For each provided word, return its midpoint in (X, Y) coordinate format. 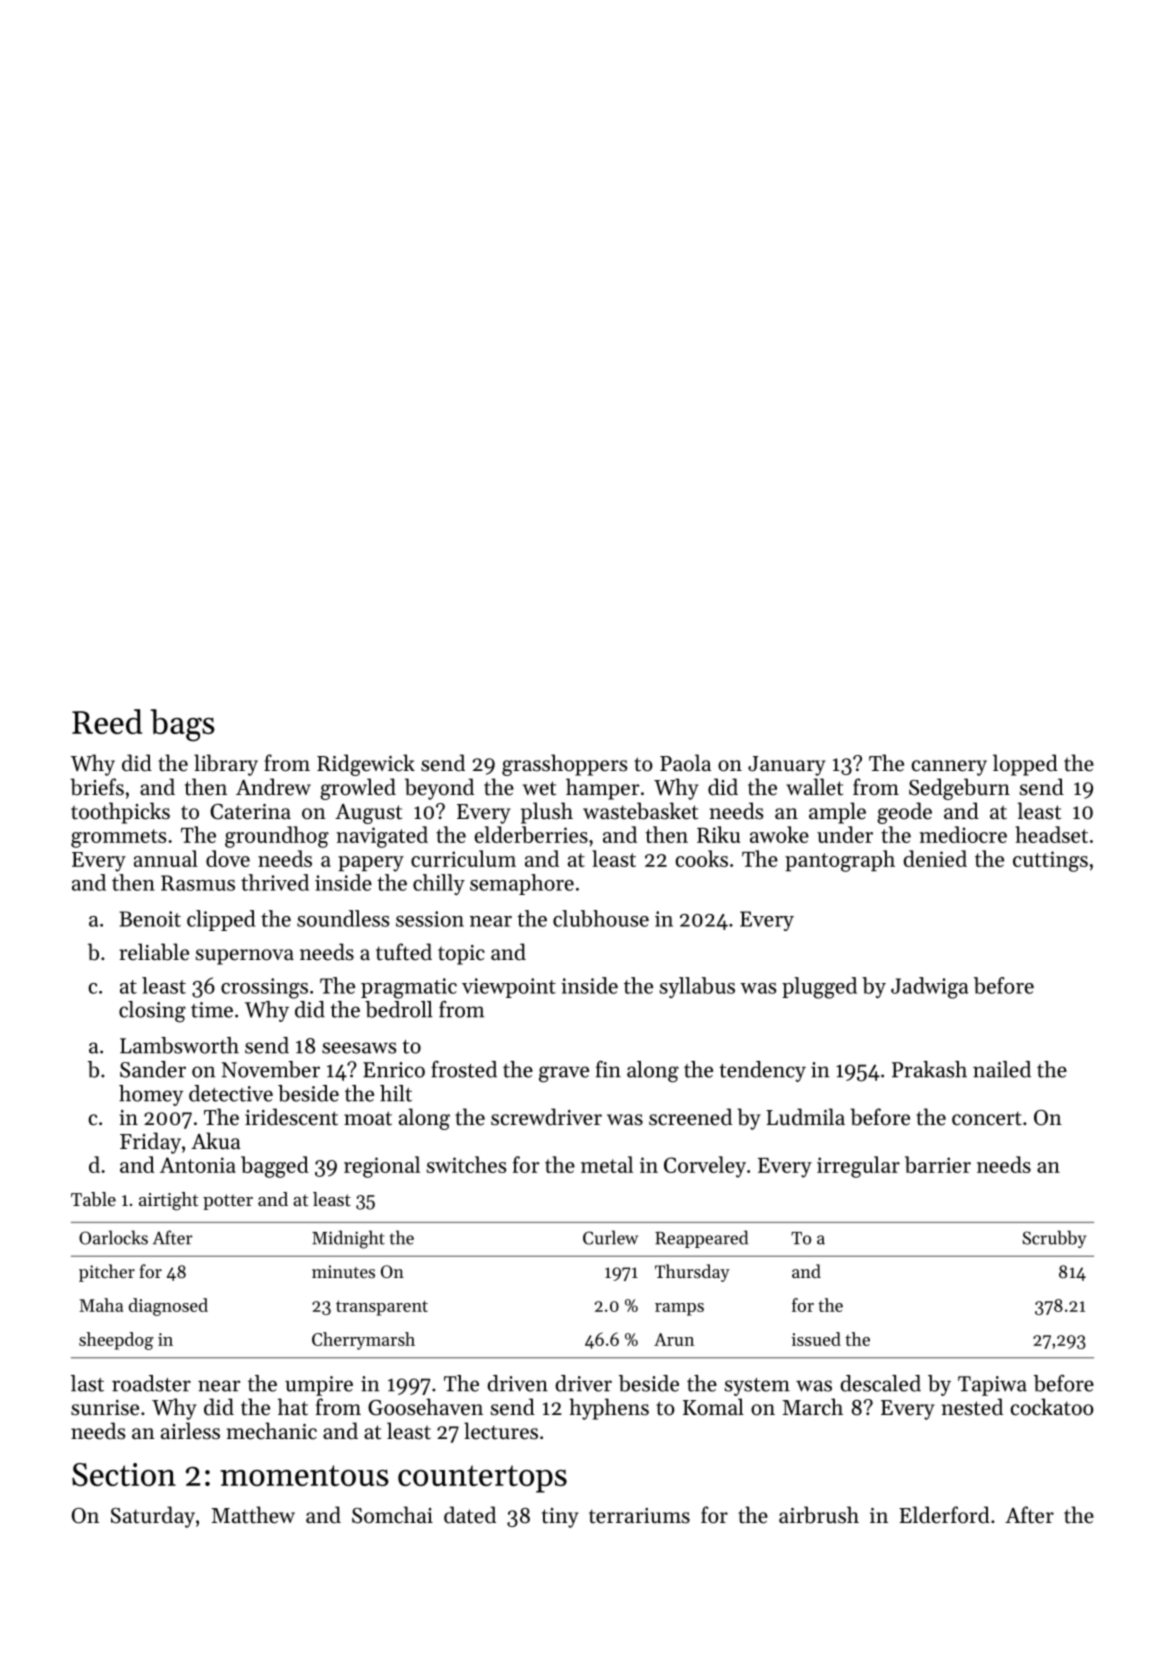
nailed (1002, 1069)
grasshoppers (564, 765)
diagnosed (168, 1307)
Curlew (610, 1237)
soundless (343, 918)
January (787, 766)
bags (183, 725)
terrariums (639, 1516)
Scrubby (1054, 1239)
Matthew (253, 1515)
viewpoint (509, 988)
